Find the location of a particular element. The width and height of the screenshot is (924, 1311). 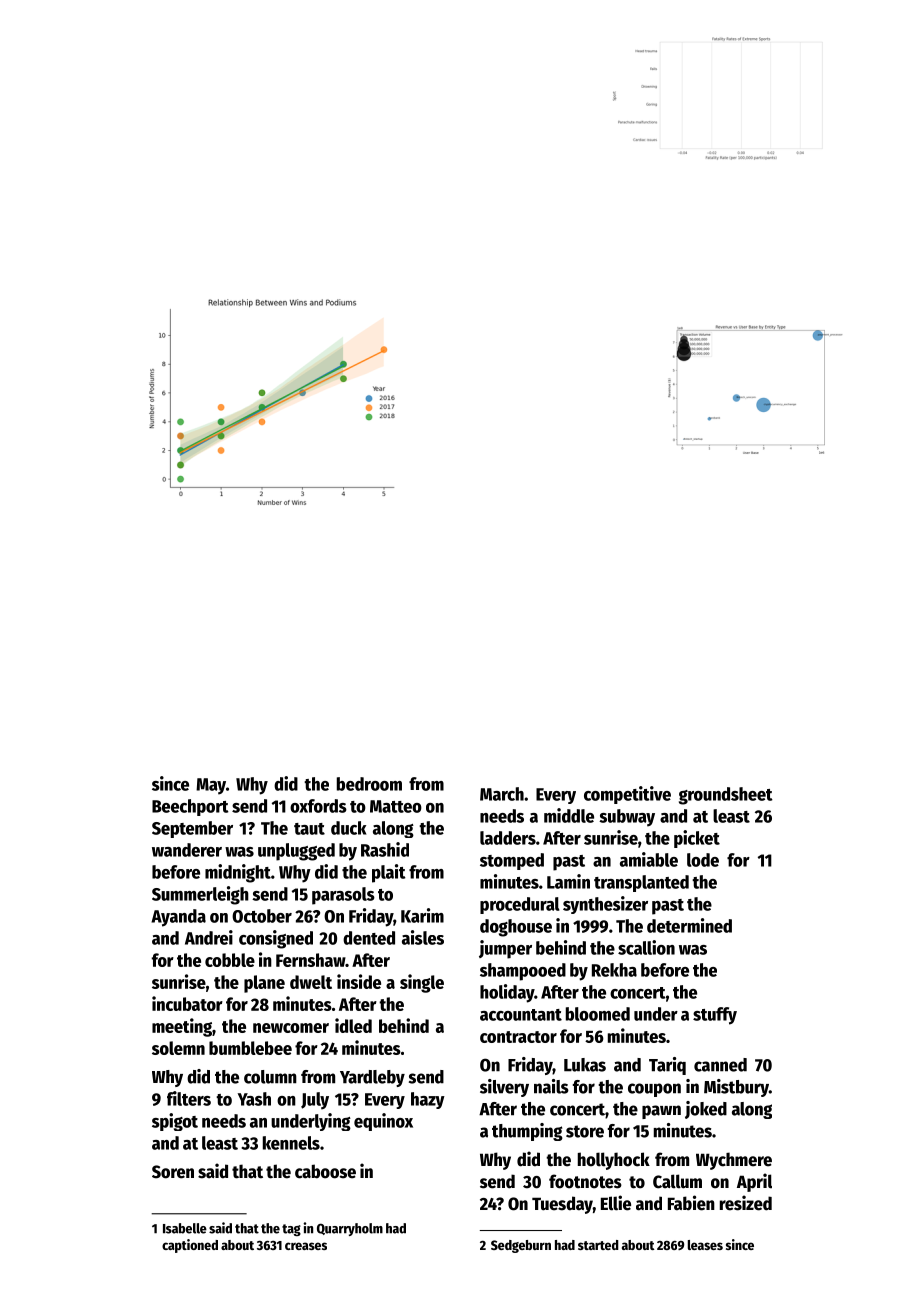

spigot is located at coordinates (175, 1122).
